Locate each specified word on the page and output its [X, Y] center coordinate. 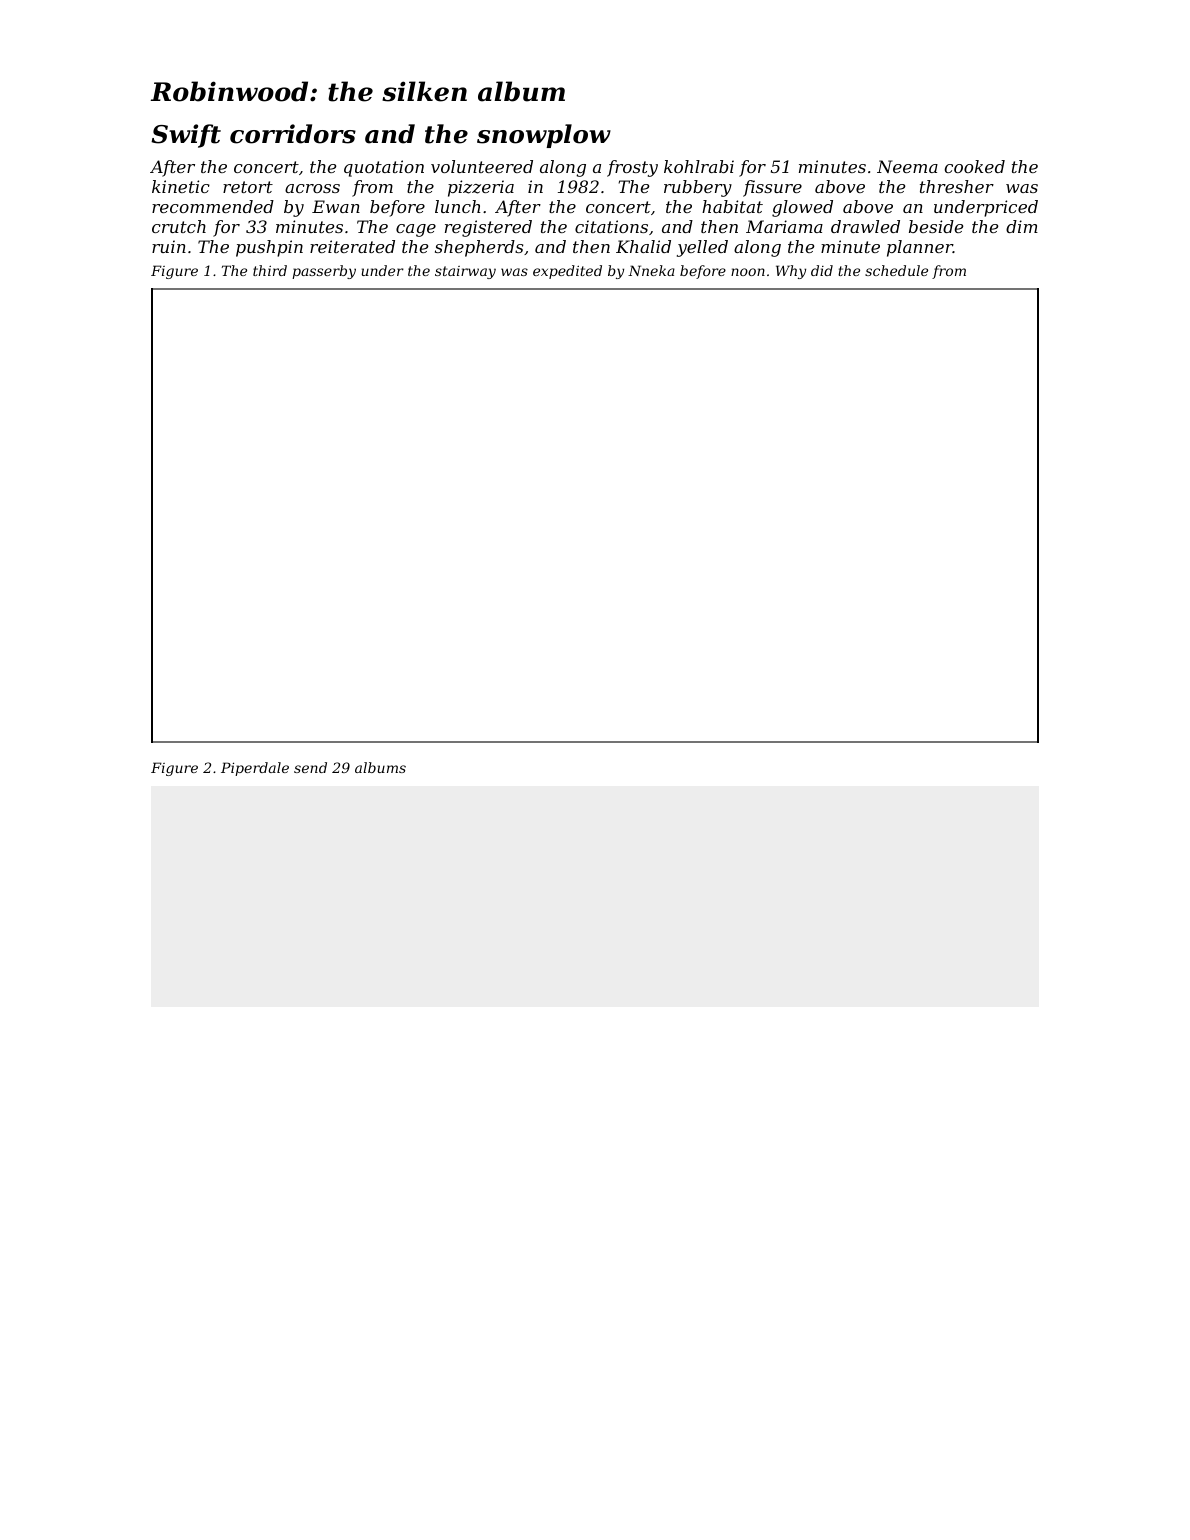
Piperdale [255, 769]
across [312, 188]
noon [748, 272]
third [270, 270]
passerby [324, 272]
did [822, 270]
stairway [465, 272]
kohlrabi [699, 166]
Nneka [651, 270]
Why [791, 272]
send [310, 767]
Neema [907, 166]
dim [1022, 226]
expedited [567, 272]
